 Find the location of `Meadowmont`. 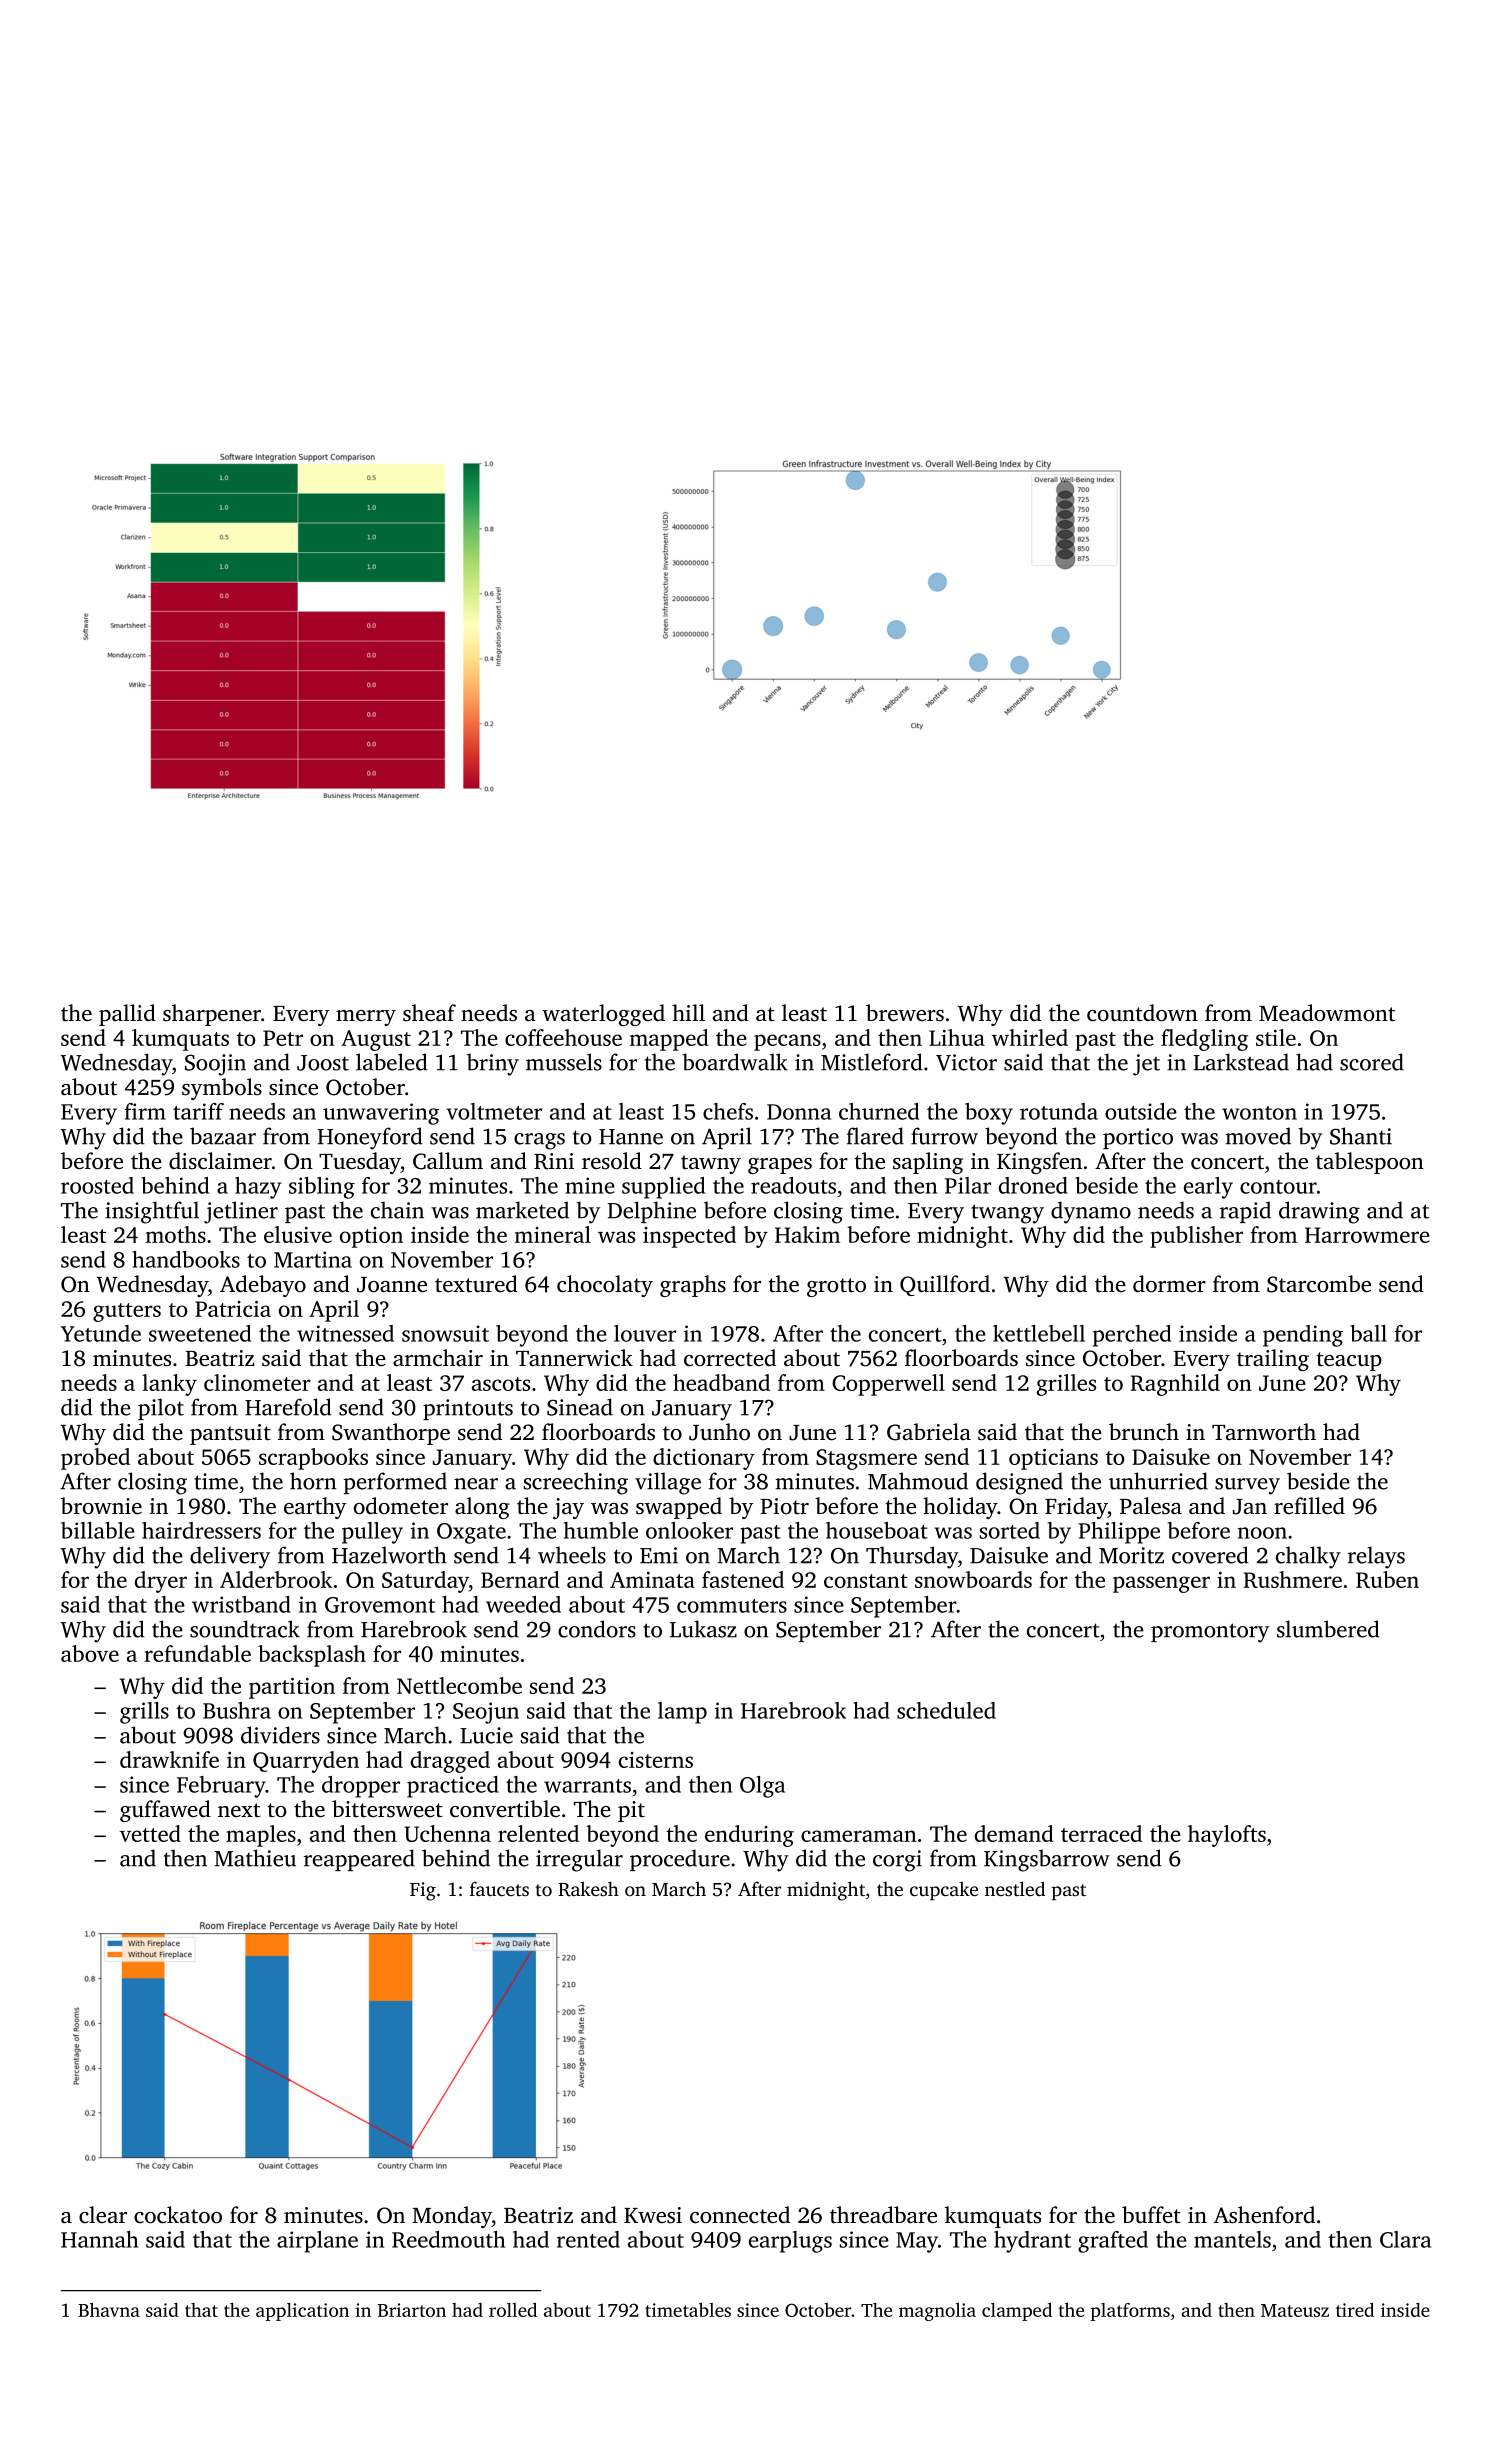

Meadowmont is located at coordinates (1327, 1013).
